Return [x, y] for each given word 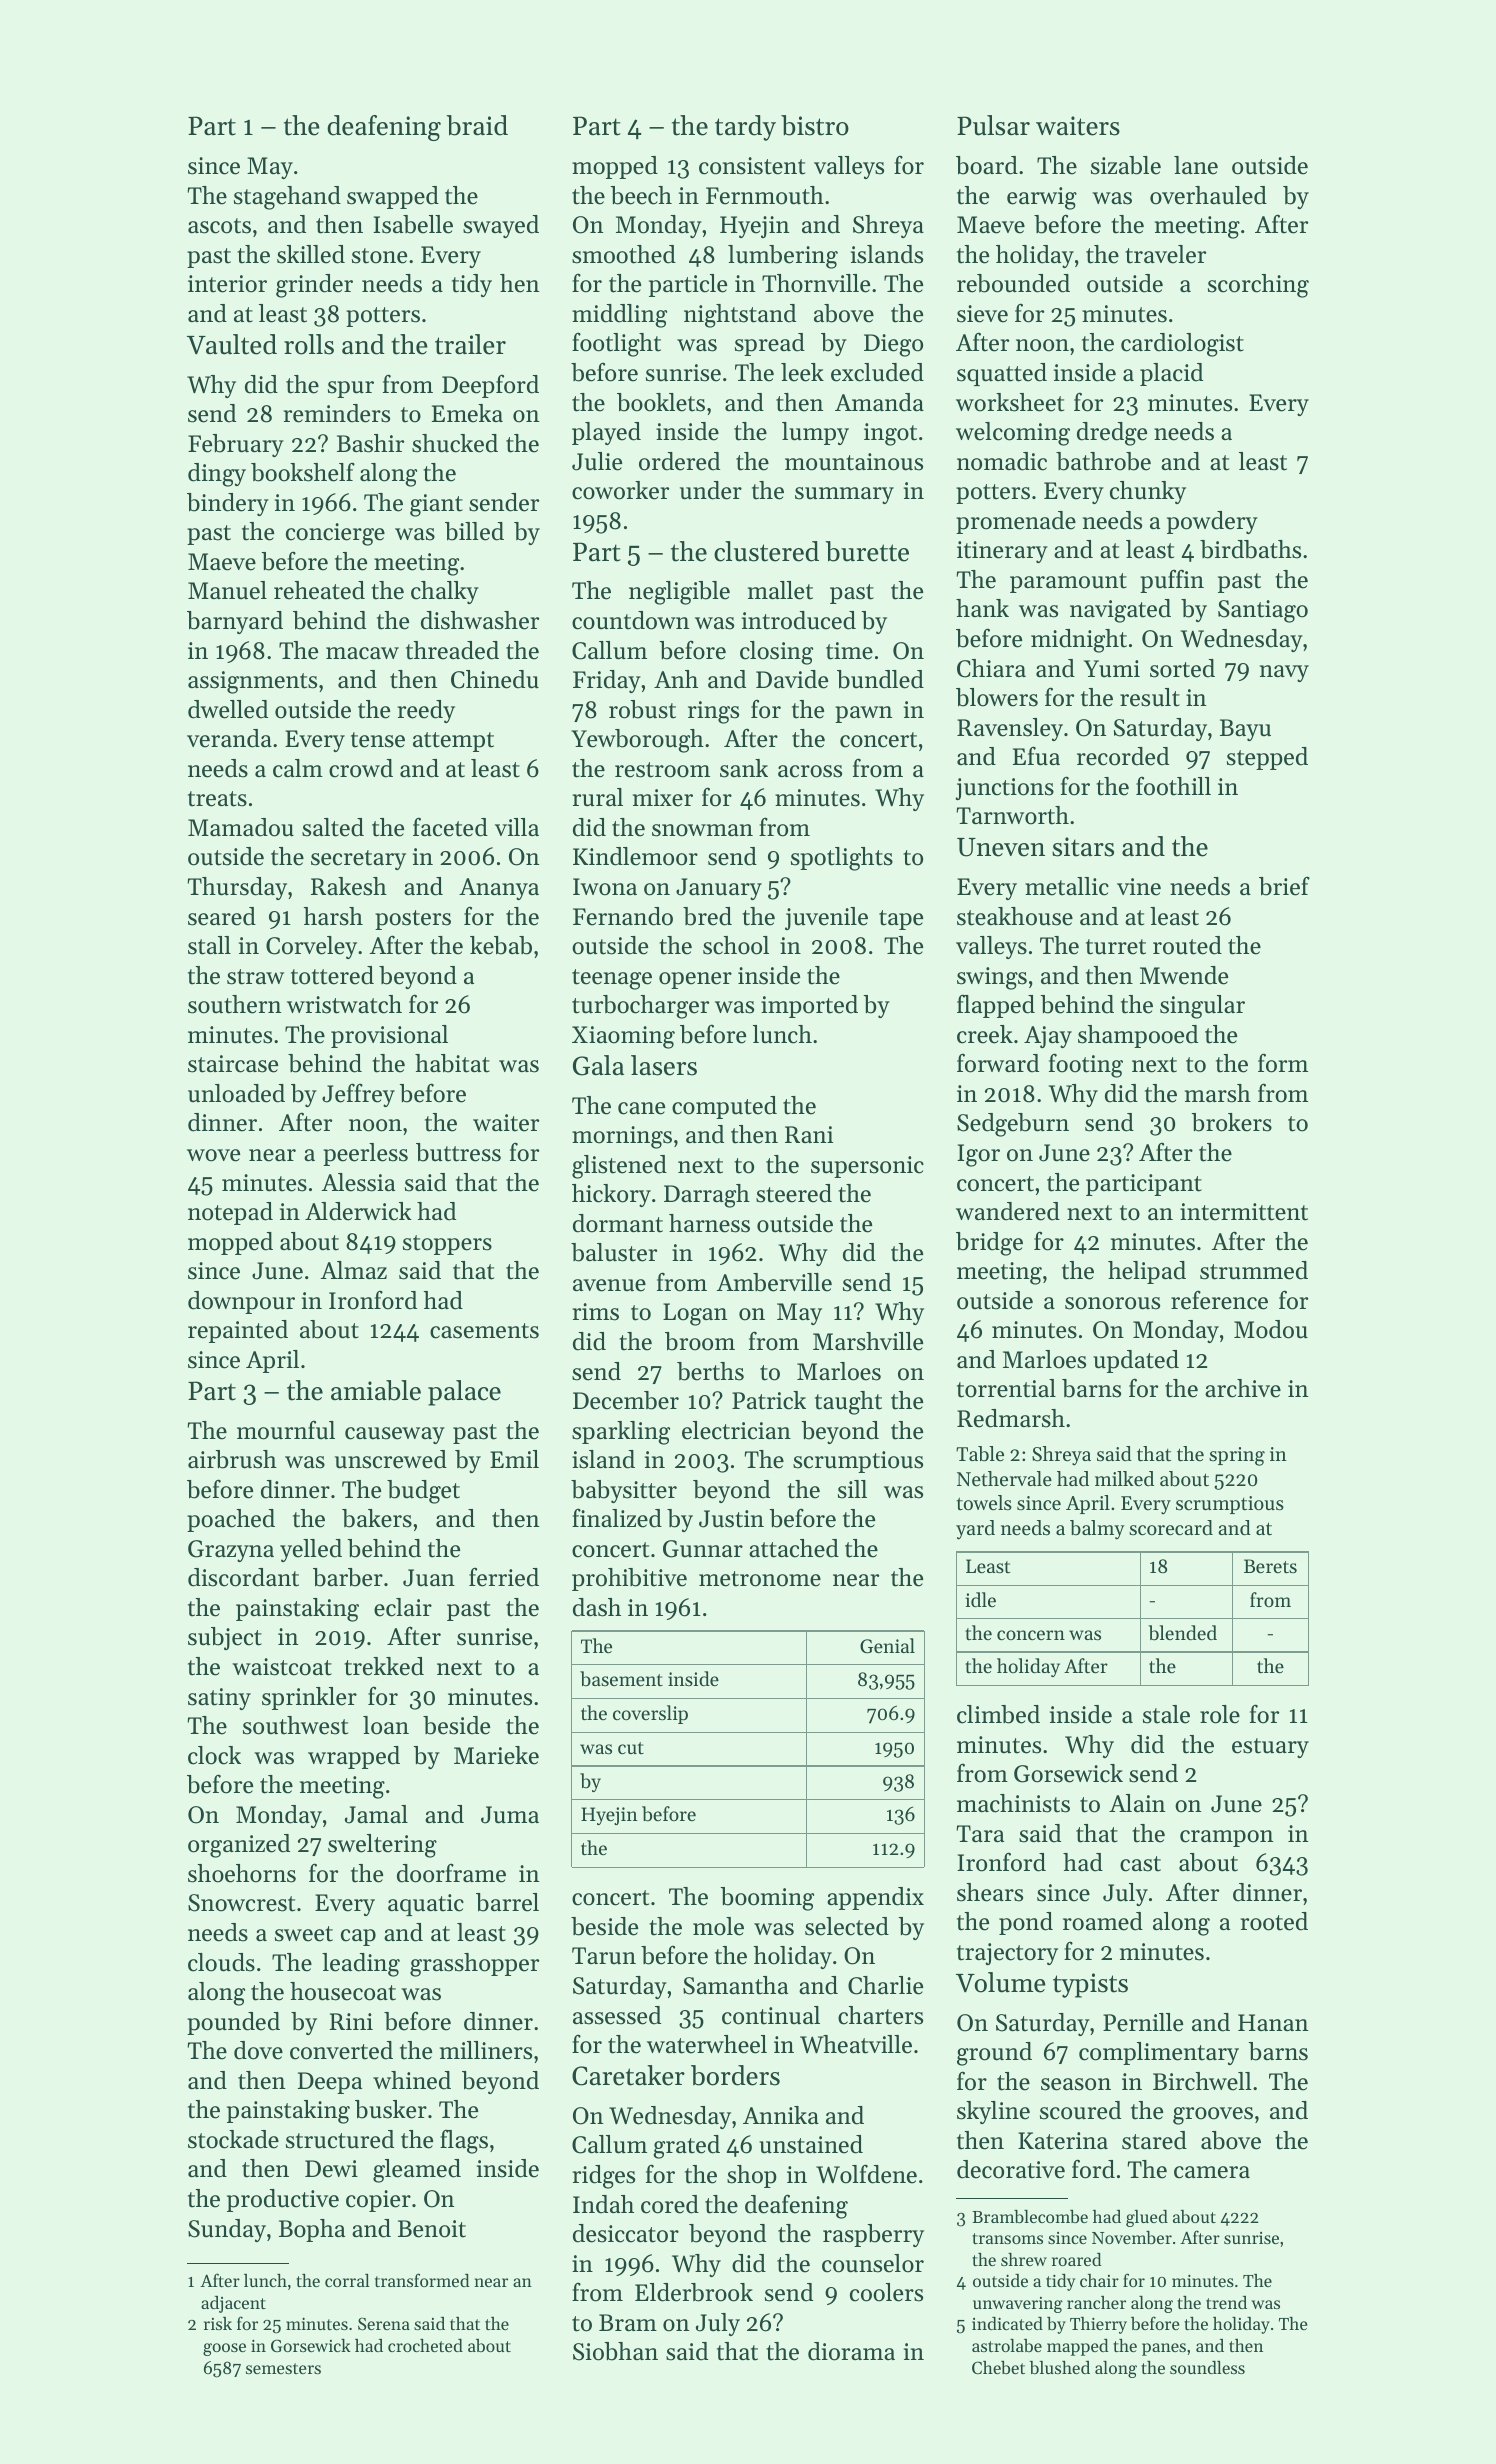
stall [209, 945]
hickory [611, 1195]
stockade [233, 2139]
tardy [745, 128]
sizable [1126, 165]
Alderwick [358, 1211]
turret [1116, 947]
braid [477, 125]
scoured [1080, 2110]
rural [598, 797]
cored [670, 2204]
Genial [887, 1646]
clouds [221, 1962]
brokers [1232, 1122]
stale [1166, 1714]
